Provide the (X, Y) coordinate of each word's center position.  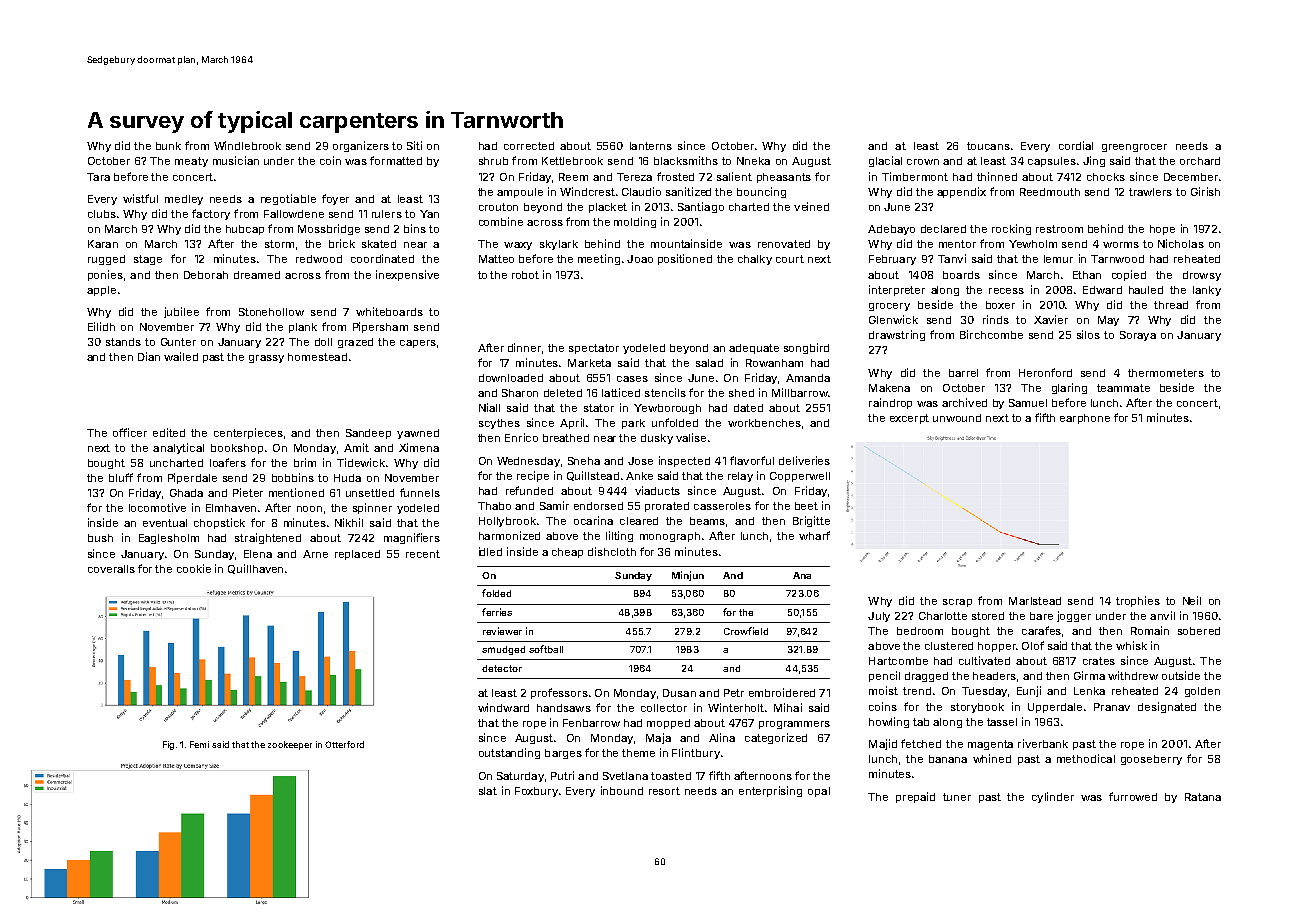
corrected (529, 146)
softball (546, 649)
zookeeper (290, 745)
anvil (1162, 615)
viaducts (657, 490)
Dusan (679, 693)
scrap (957, 603)
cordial (1076, 145)
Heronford (1045, 372)
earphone (1085, 419)
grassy (266, 359)
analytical (178, 448)
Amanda (808, 378)
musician (236, 160)
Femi (199, 744)
